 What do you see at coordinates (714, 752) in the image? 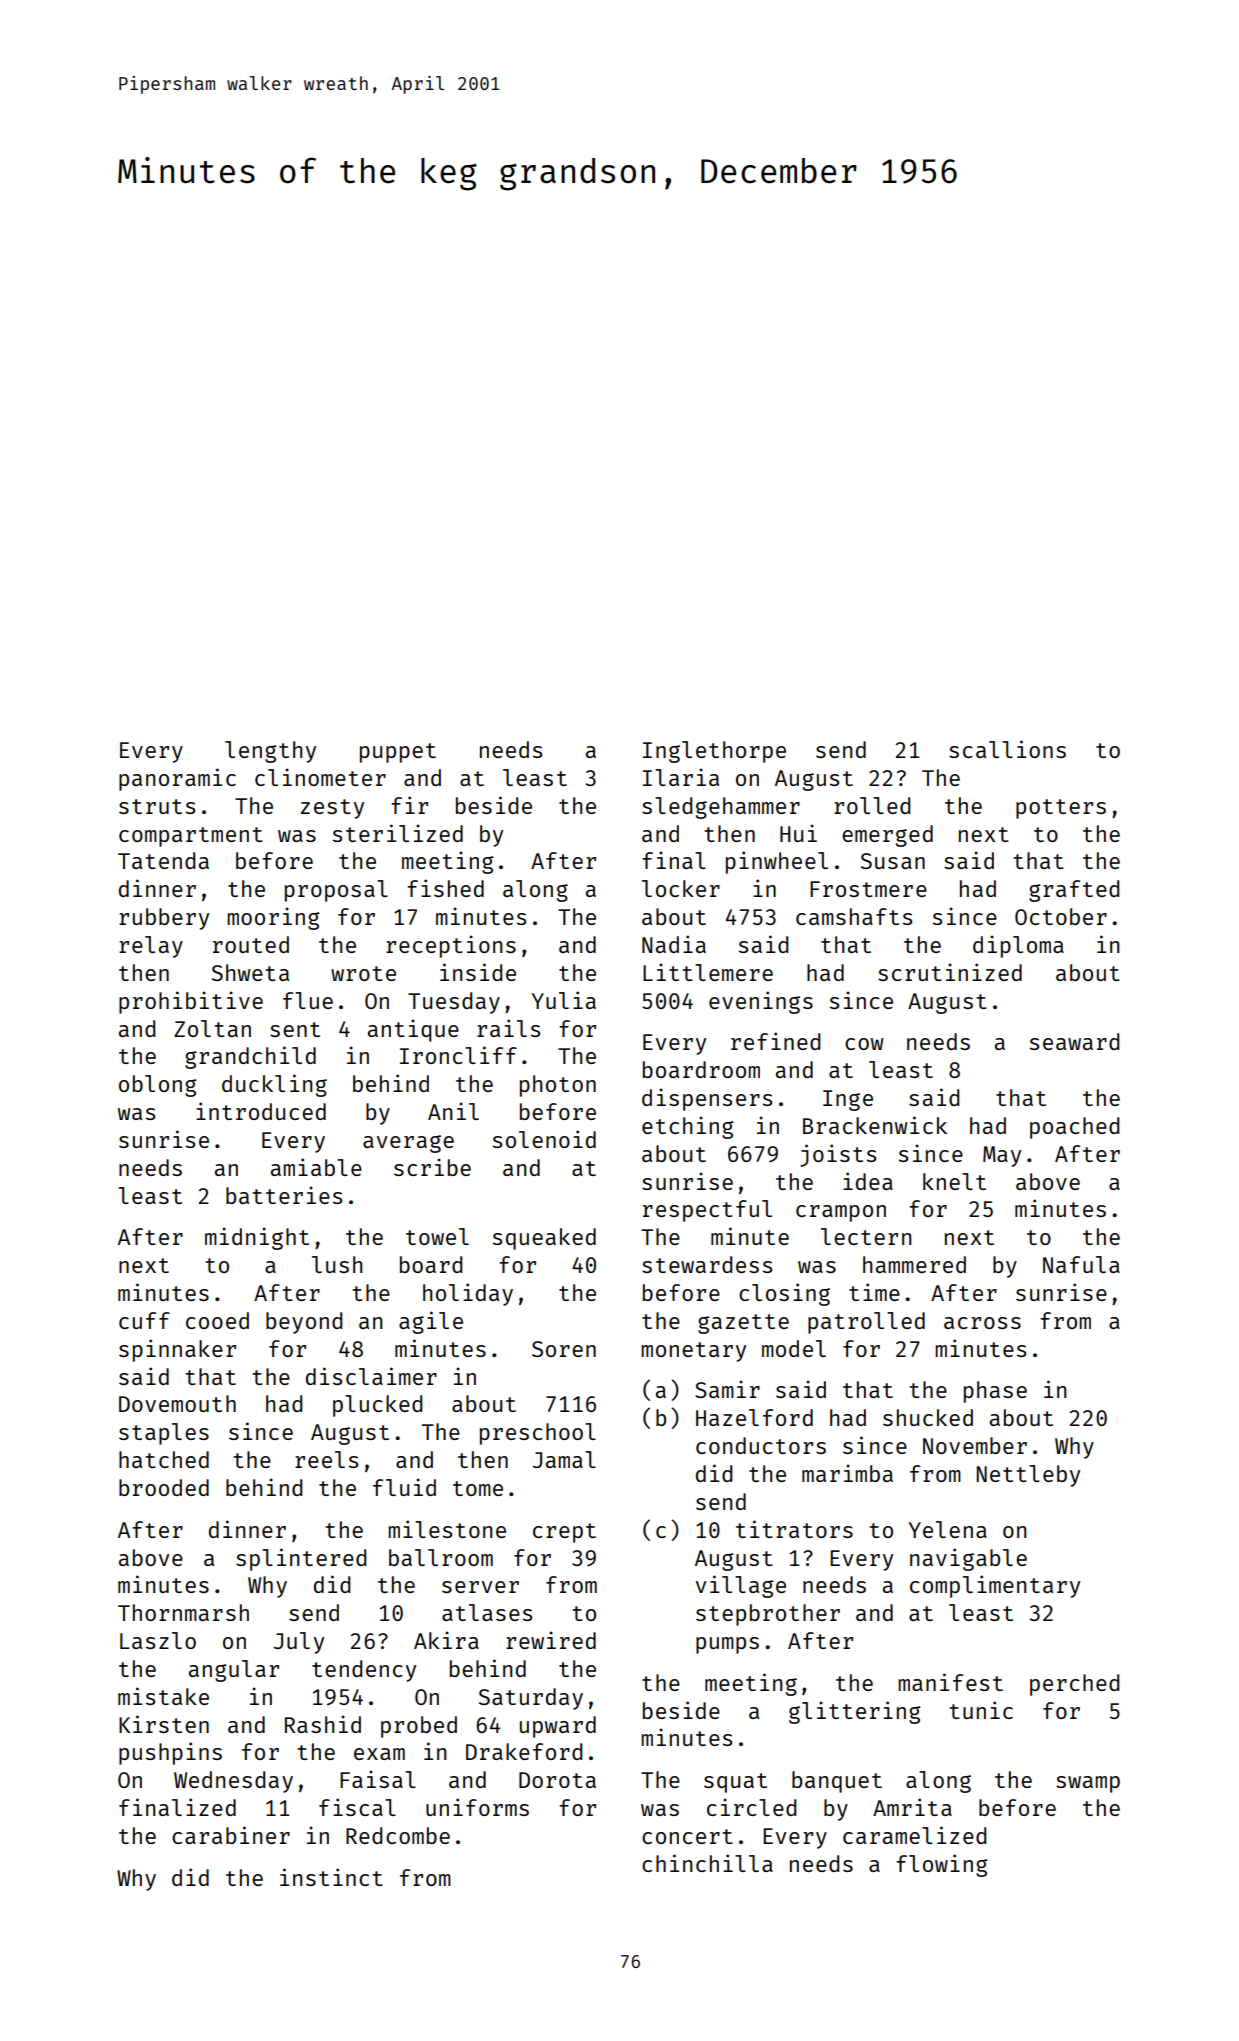
I see `Inglethorpe` at bounding box center [714, 752].
